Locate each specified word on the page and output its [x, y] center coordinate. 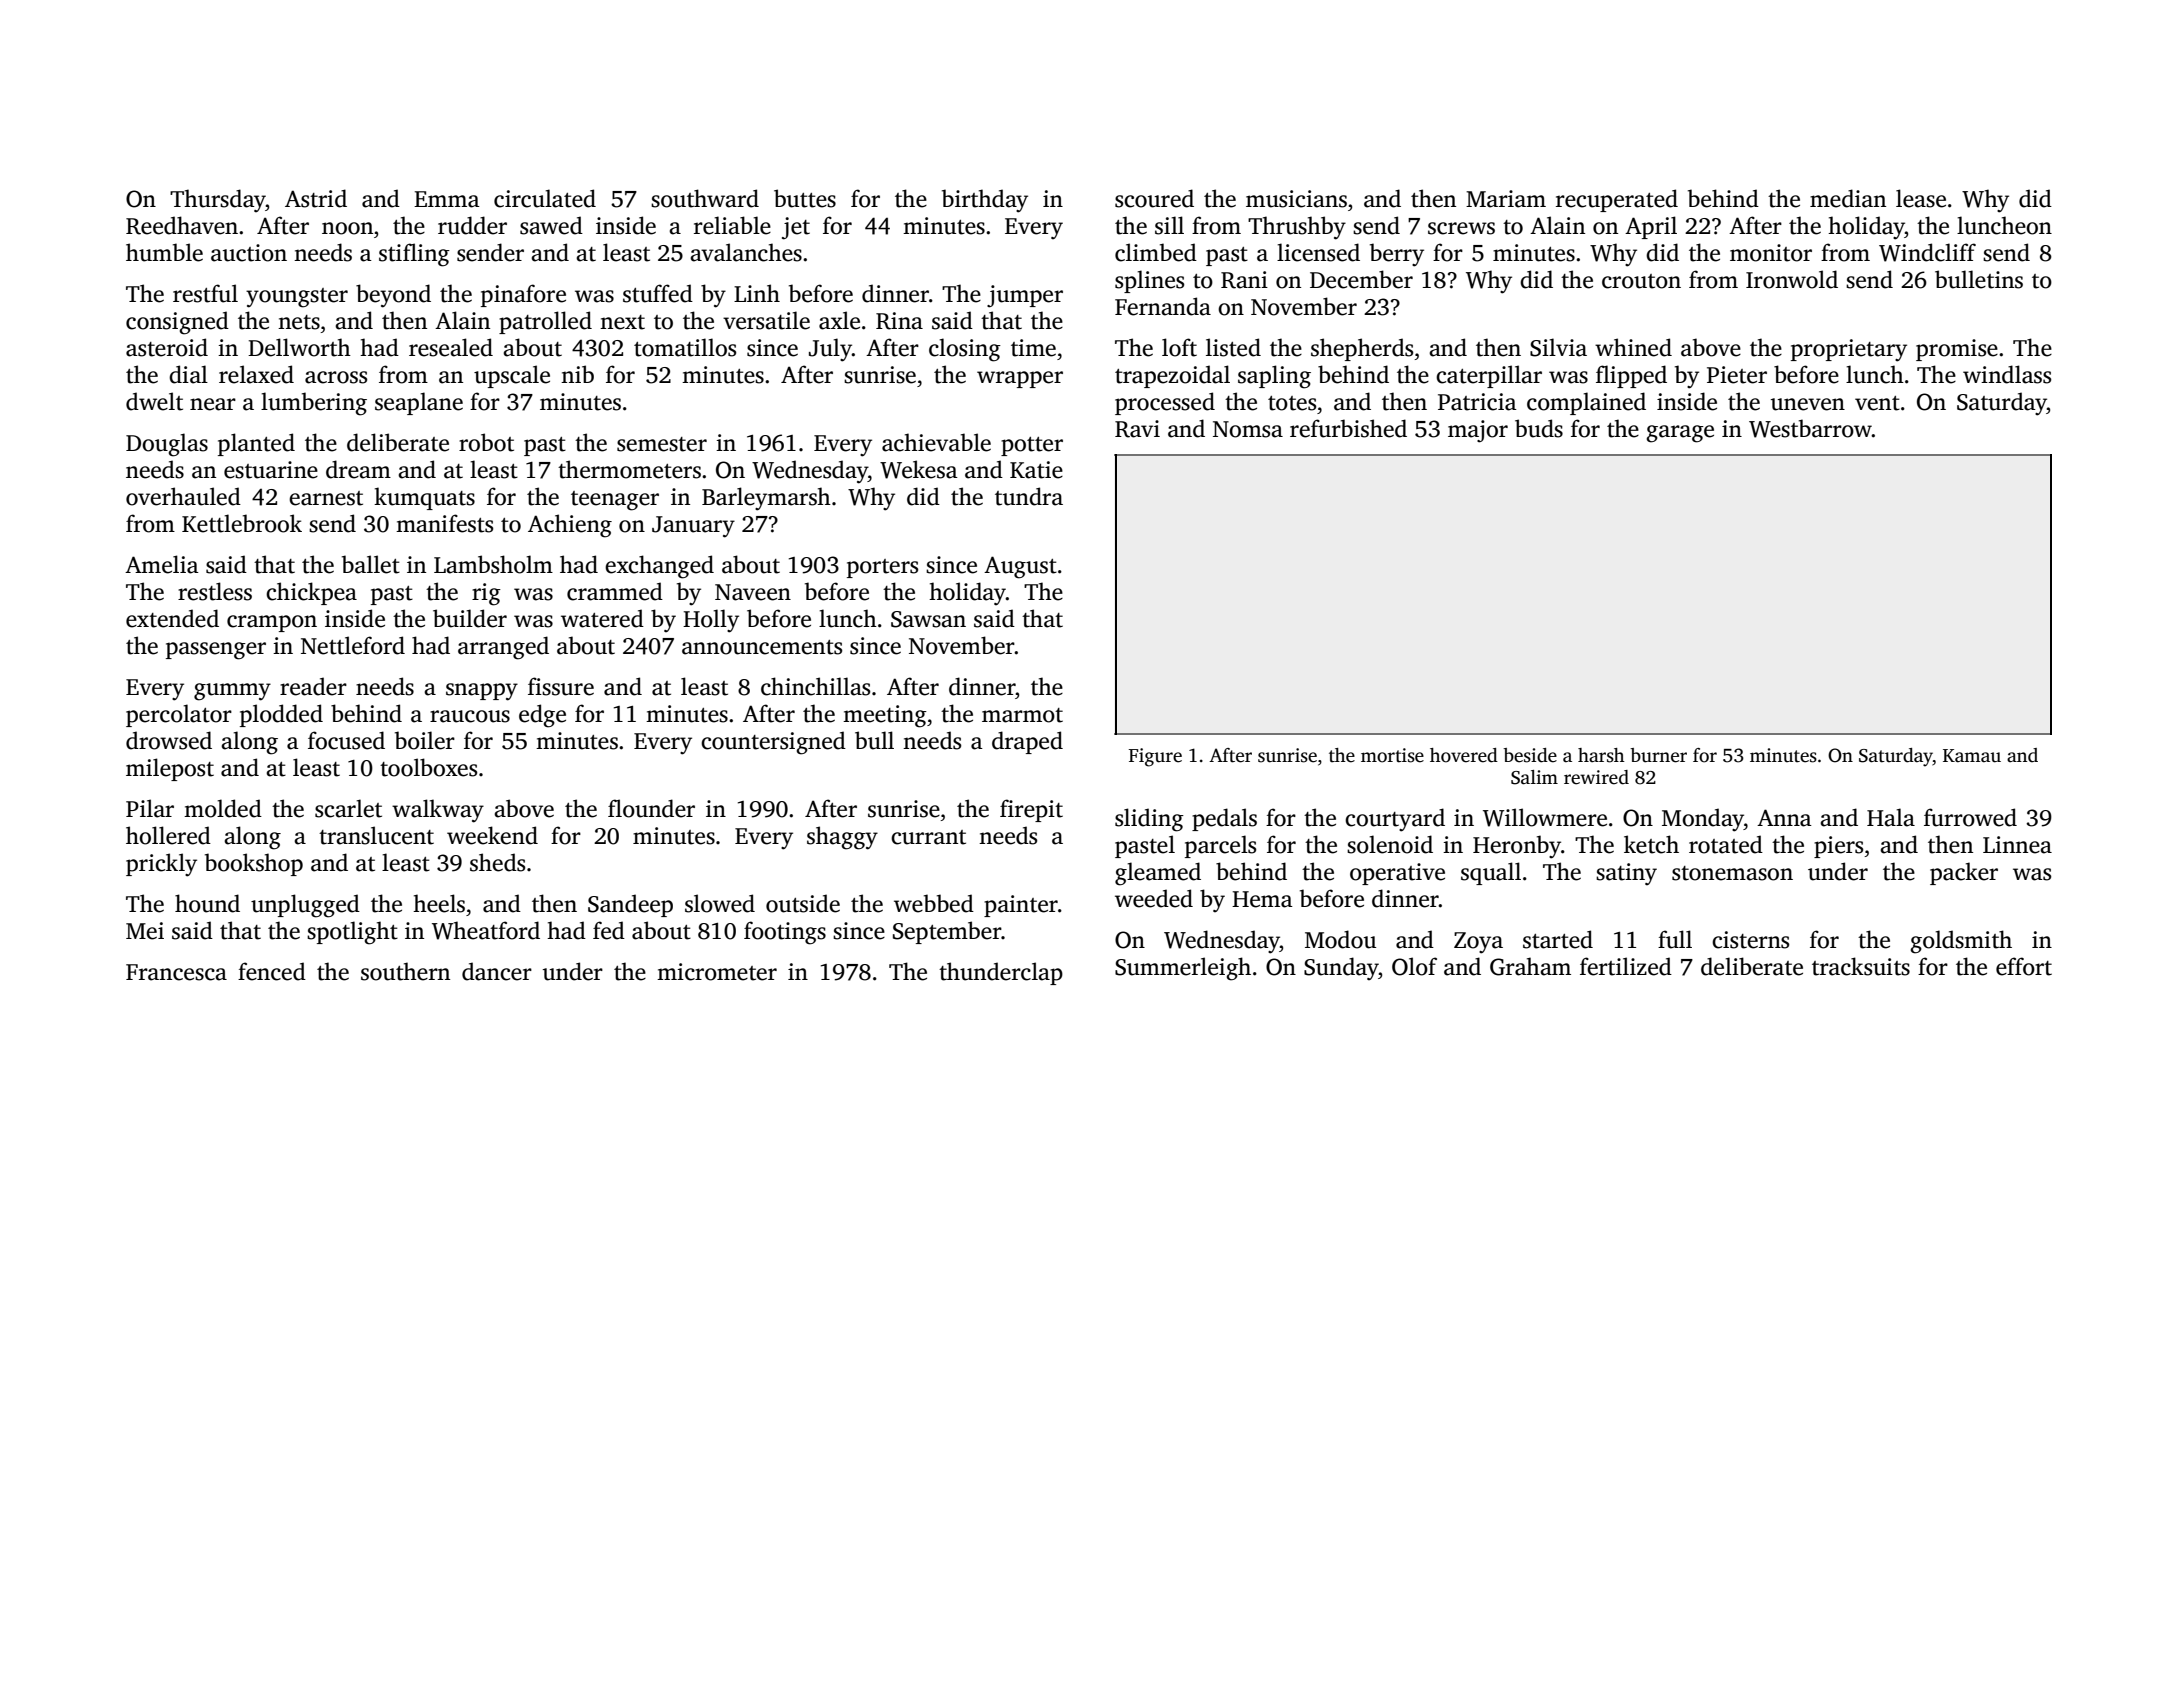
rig [486, 594]
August [1020, 567]
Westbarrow [1810, 428]
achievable [936, 442]
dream [358, 469]
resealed [451, 347]
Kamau [1972, 756]
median [1848, 198]
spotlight [352, 933]
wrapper [1020, 379]
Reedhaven [182, 225]
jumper [1025, 296]
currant [928, 837]
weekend [492, 835]
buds [1539, 428]
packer [1964, 873]
